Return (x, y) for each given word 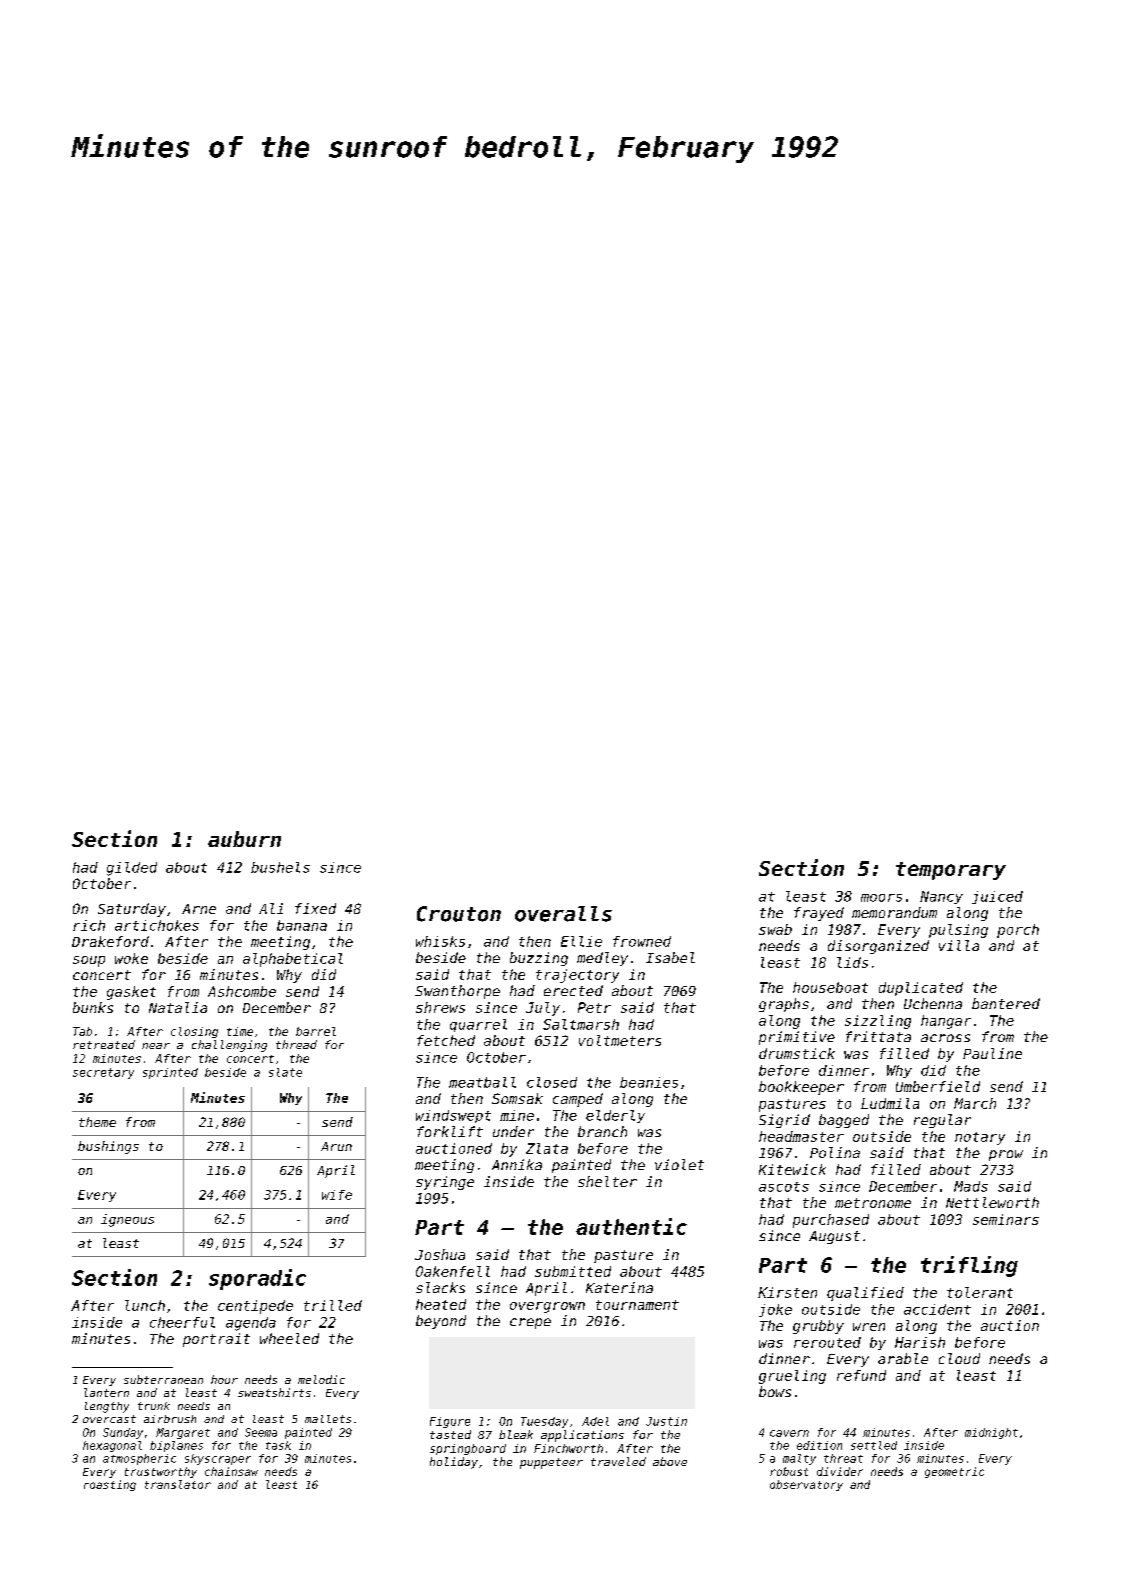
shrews (440, 1007)
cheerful (182, 1322)
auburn (244, 839)
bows (775, 1391)
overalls (563, 914)
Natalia (178, 1007)
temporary (951, 871)
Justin (666, 1421)
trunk (154, 1406)
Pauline (992, 1053)
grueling (792, 1377)
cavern (789, 1433)
